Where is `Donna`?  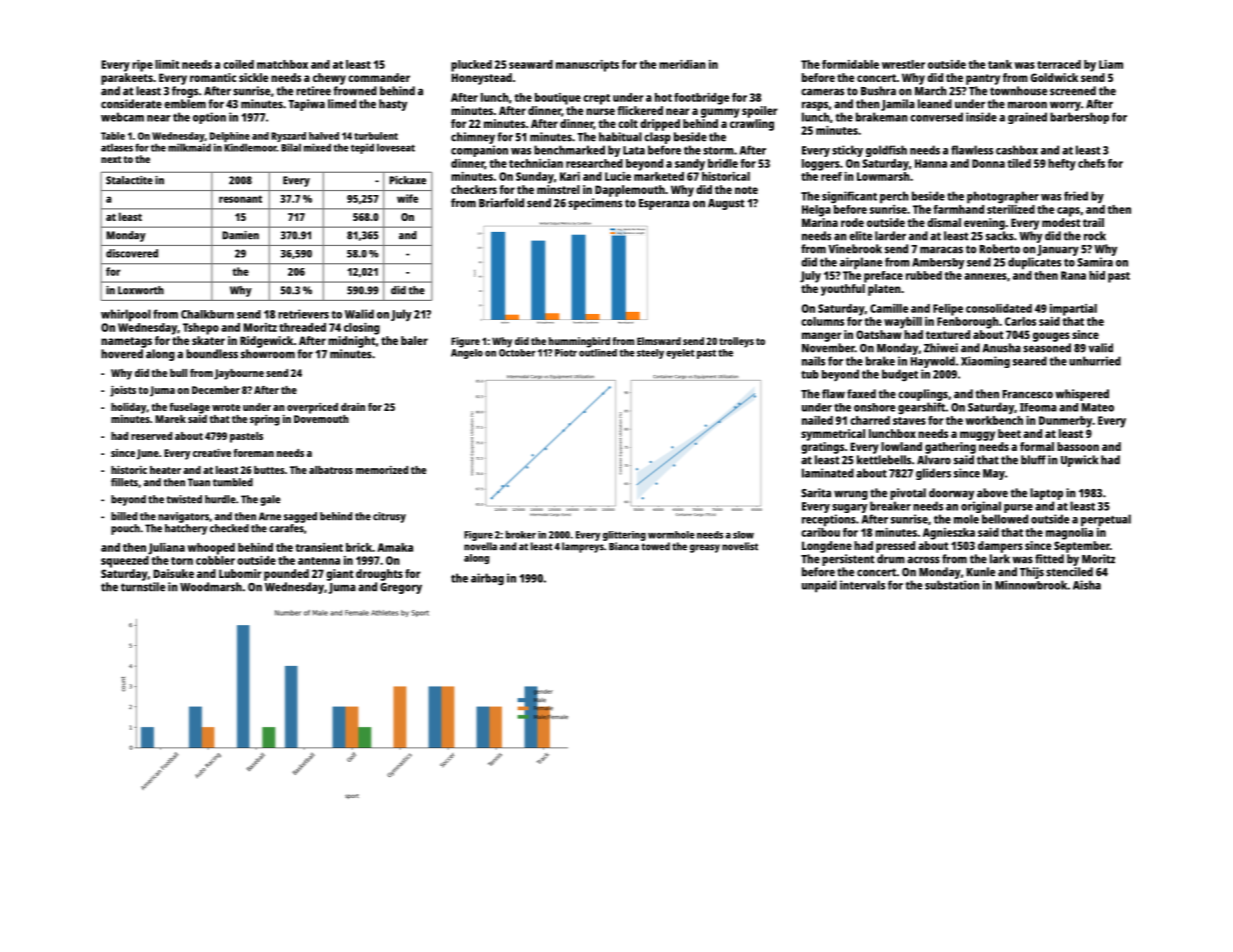 Donna is located at coordinates (988, 163).
